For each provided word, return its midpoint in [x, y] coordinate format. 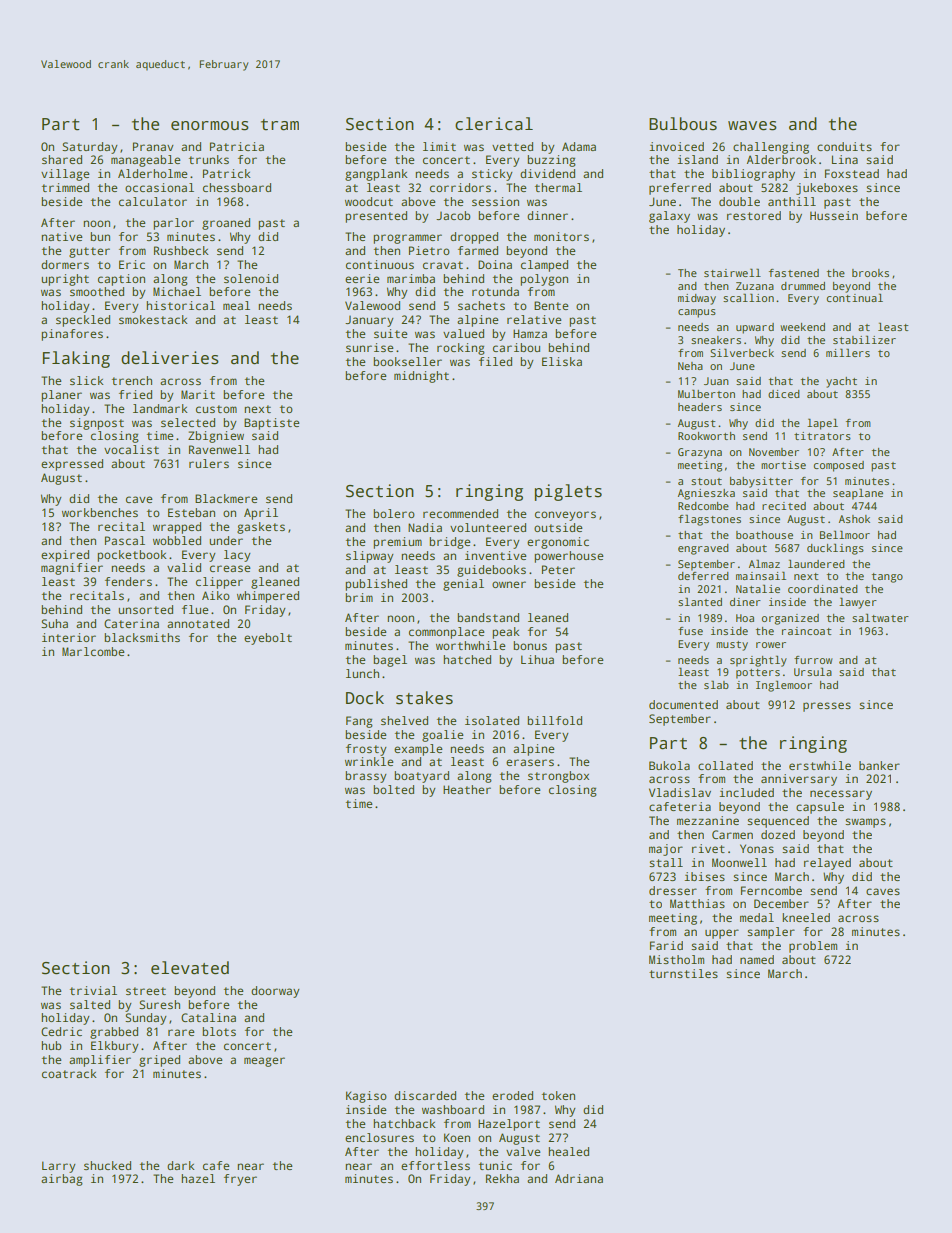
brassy [366, 777]
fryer [240, 1180]
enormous [210, 126]
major [666, 850]
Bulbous [683, 124]
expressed [72, 465]
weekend [802, 327]
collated [725, 765]
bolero [394, 513]
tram [280, 125]
